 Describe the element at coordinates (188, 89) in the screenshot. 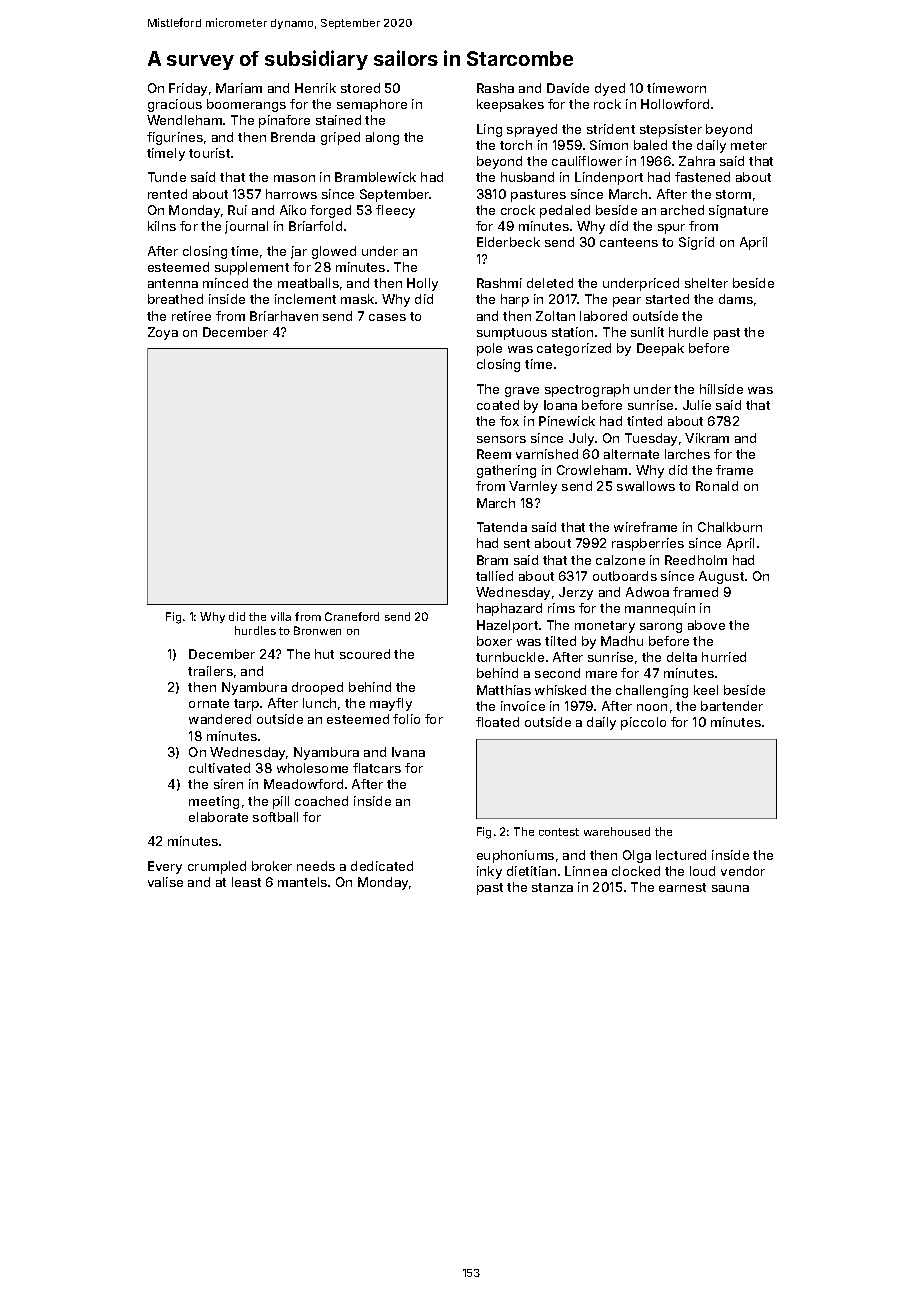

I see `Friday` at that location.
